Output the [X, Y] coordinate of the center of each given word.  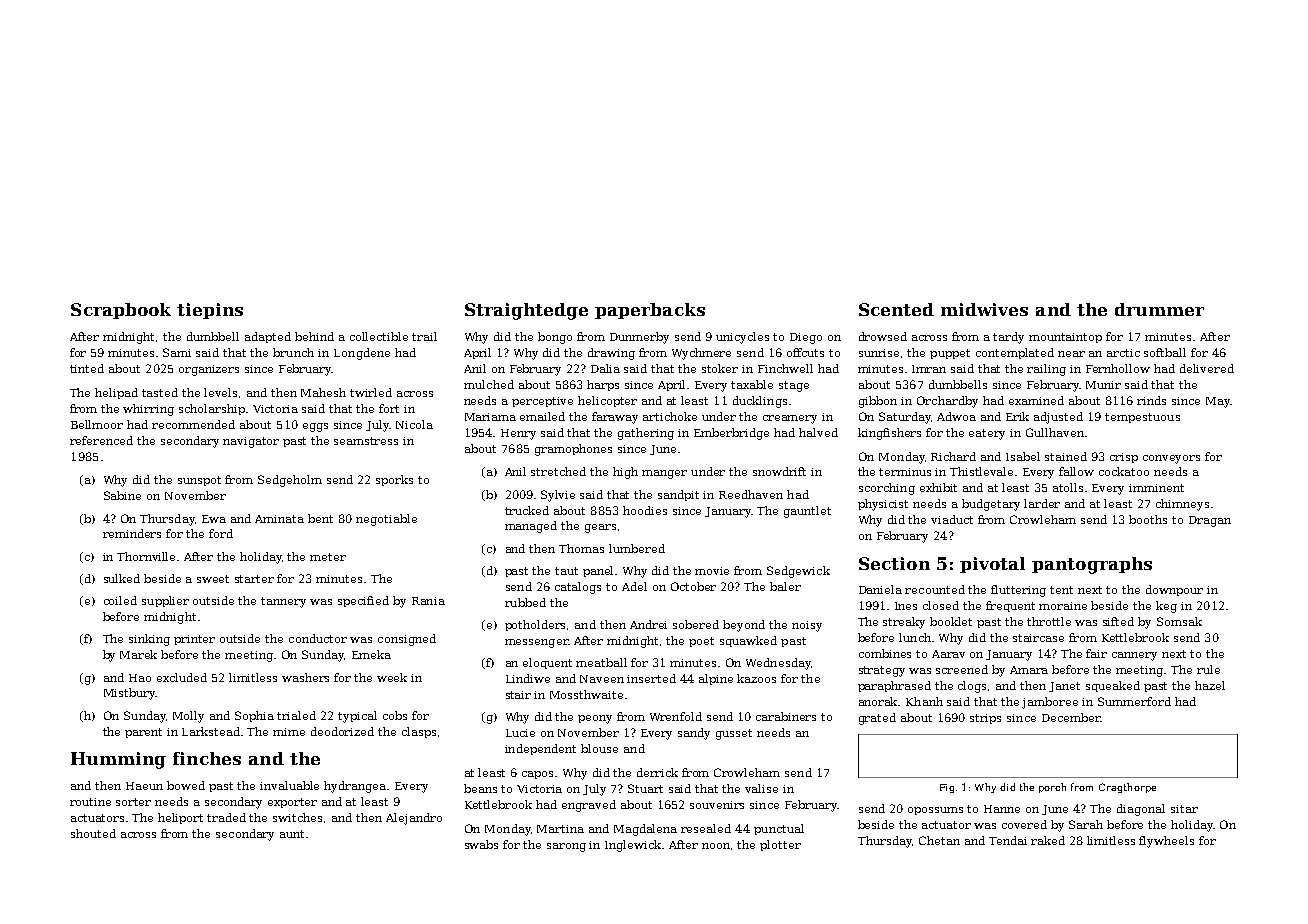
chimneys [1182, 505]
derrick [657, 772]
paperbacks [650, 311]
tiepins [210, 311]
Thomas [581, 548]
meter [328, 557]
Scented [896, 309]
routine [90, 802]
